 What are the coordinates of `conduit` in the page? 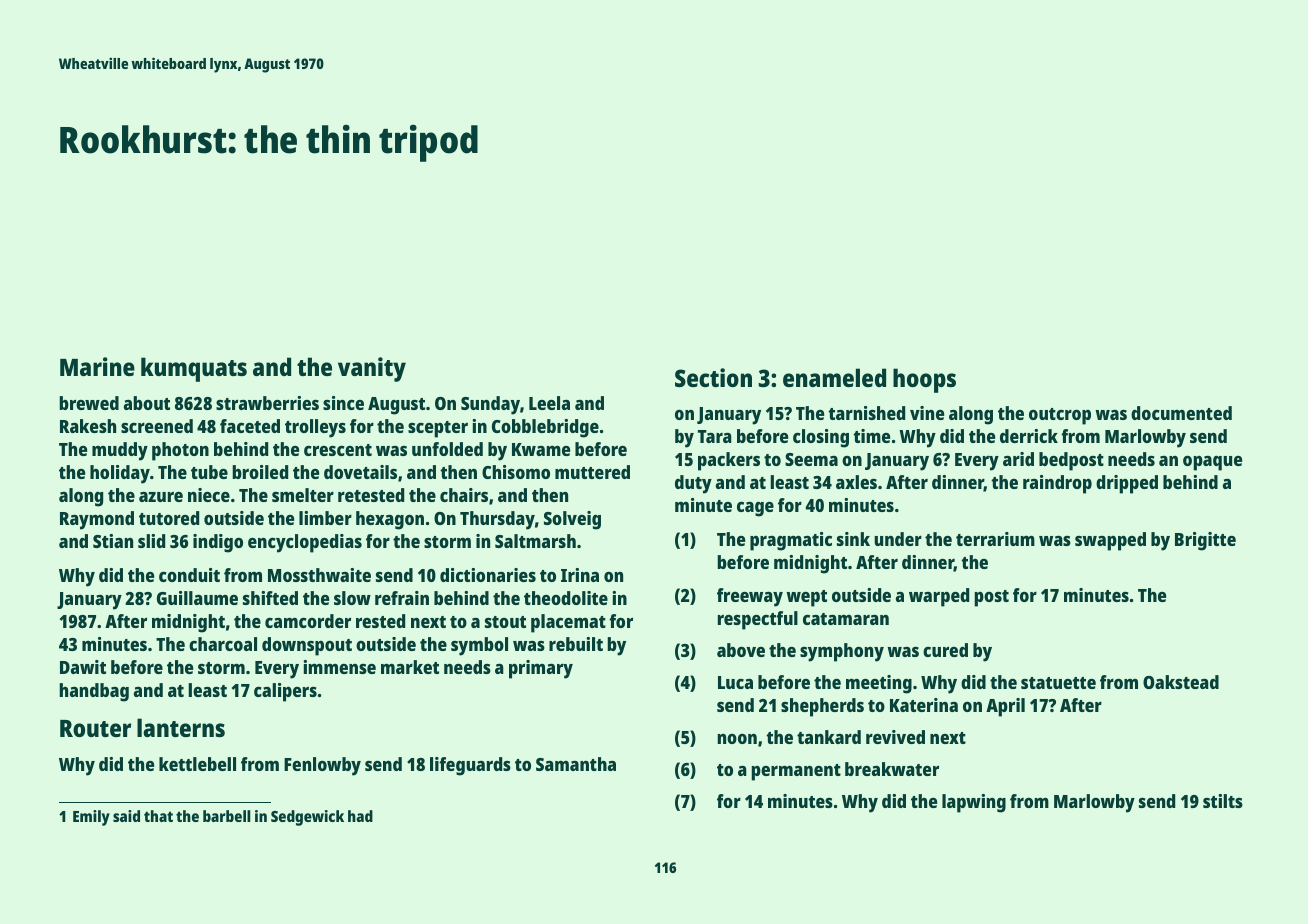 It's located at (189, 575).
